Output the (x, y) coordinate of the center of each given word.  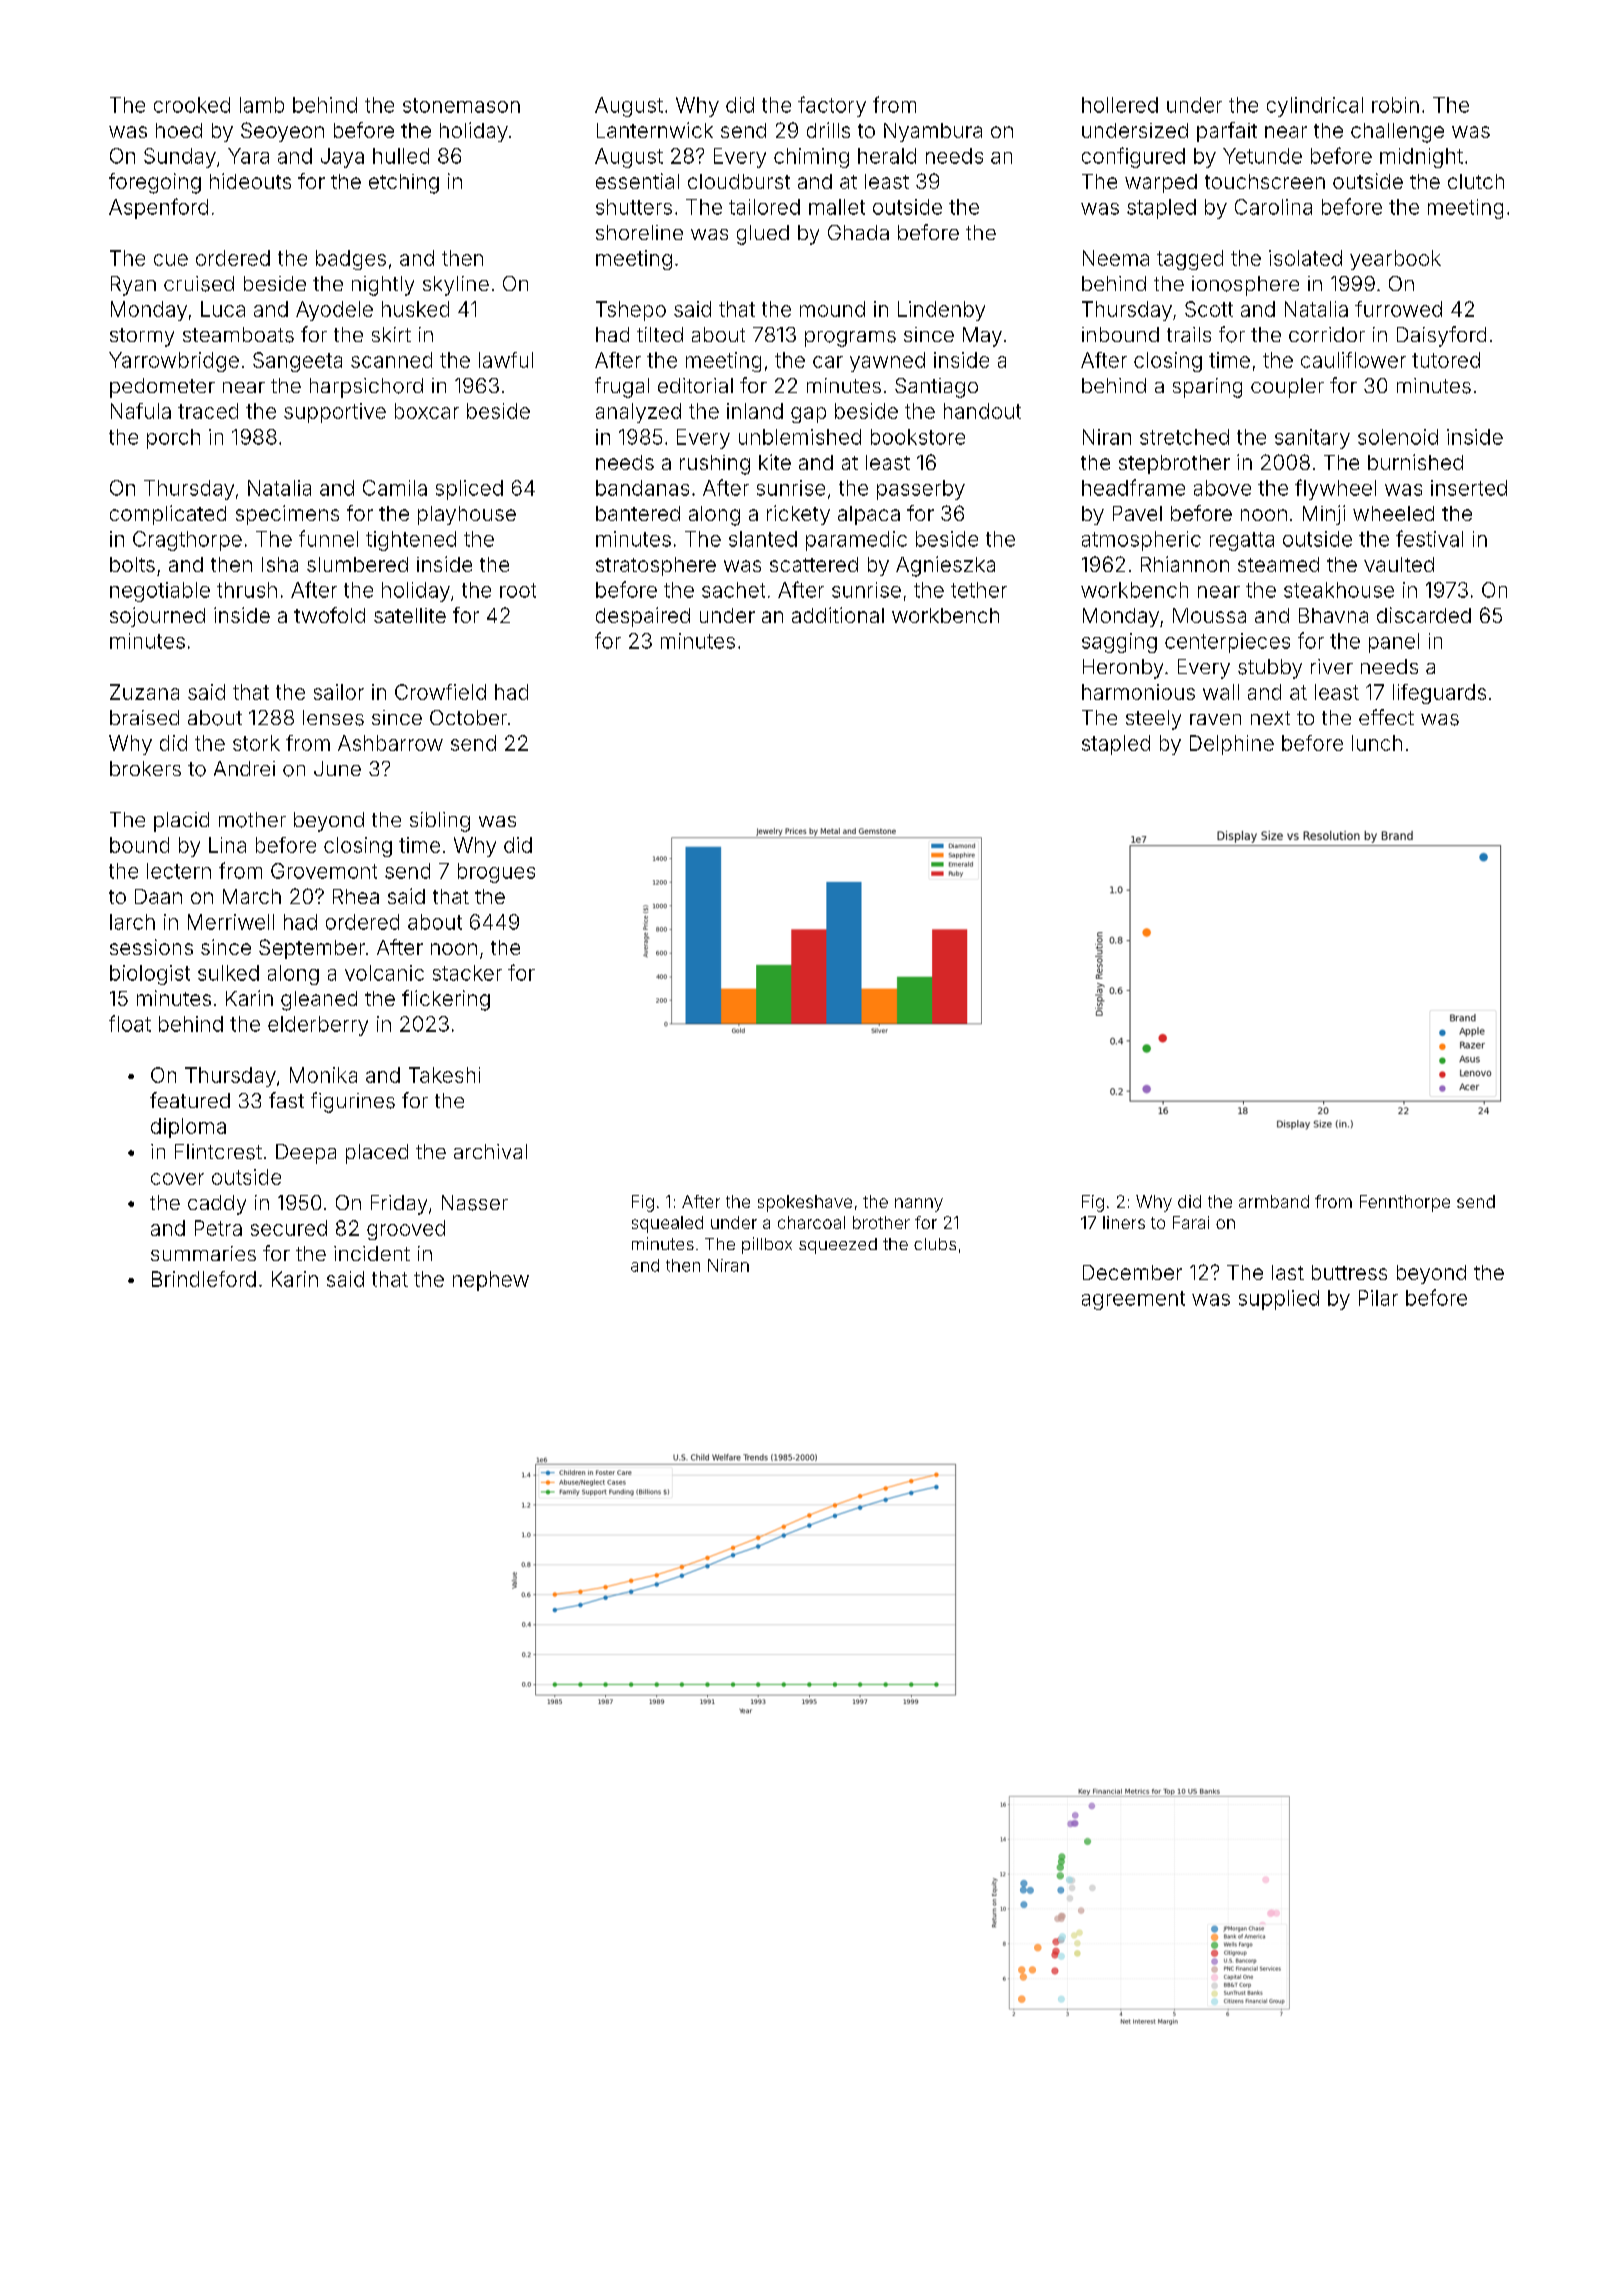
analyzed (638, 413)
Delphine (1232, 745)
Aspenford (158, 208)
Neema (1116, 258)
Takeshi (444, 1075)
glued (763, 235)
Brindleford (204, 1279)
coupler (1287, 388)
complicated (168, 515)
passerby (921, 490)
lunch (1377, 743)
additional (838, 615)
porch (173, 439)
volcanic (384, 973)
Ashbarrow (390, 743)
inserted (1469, 488)
